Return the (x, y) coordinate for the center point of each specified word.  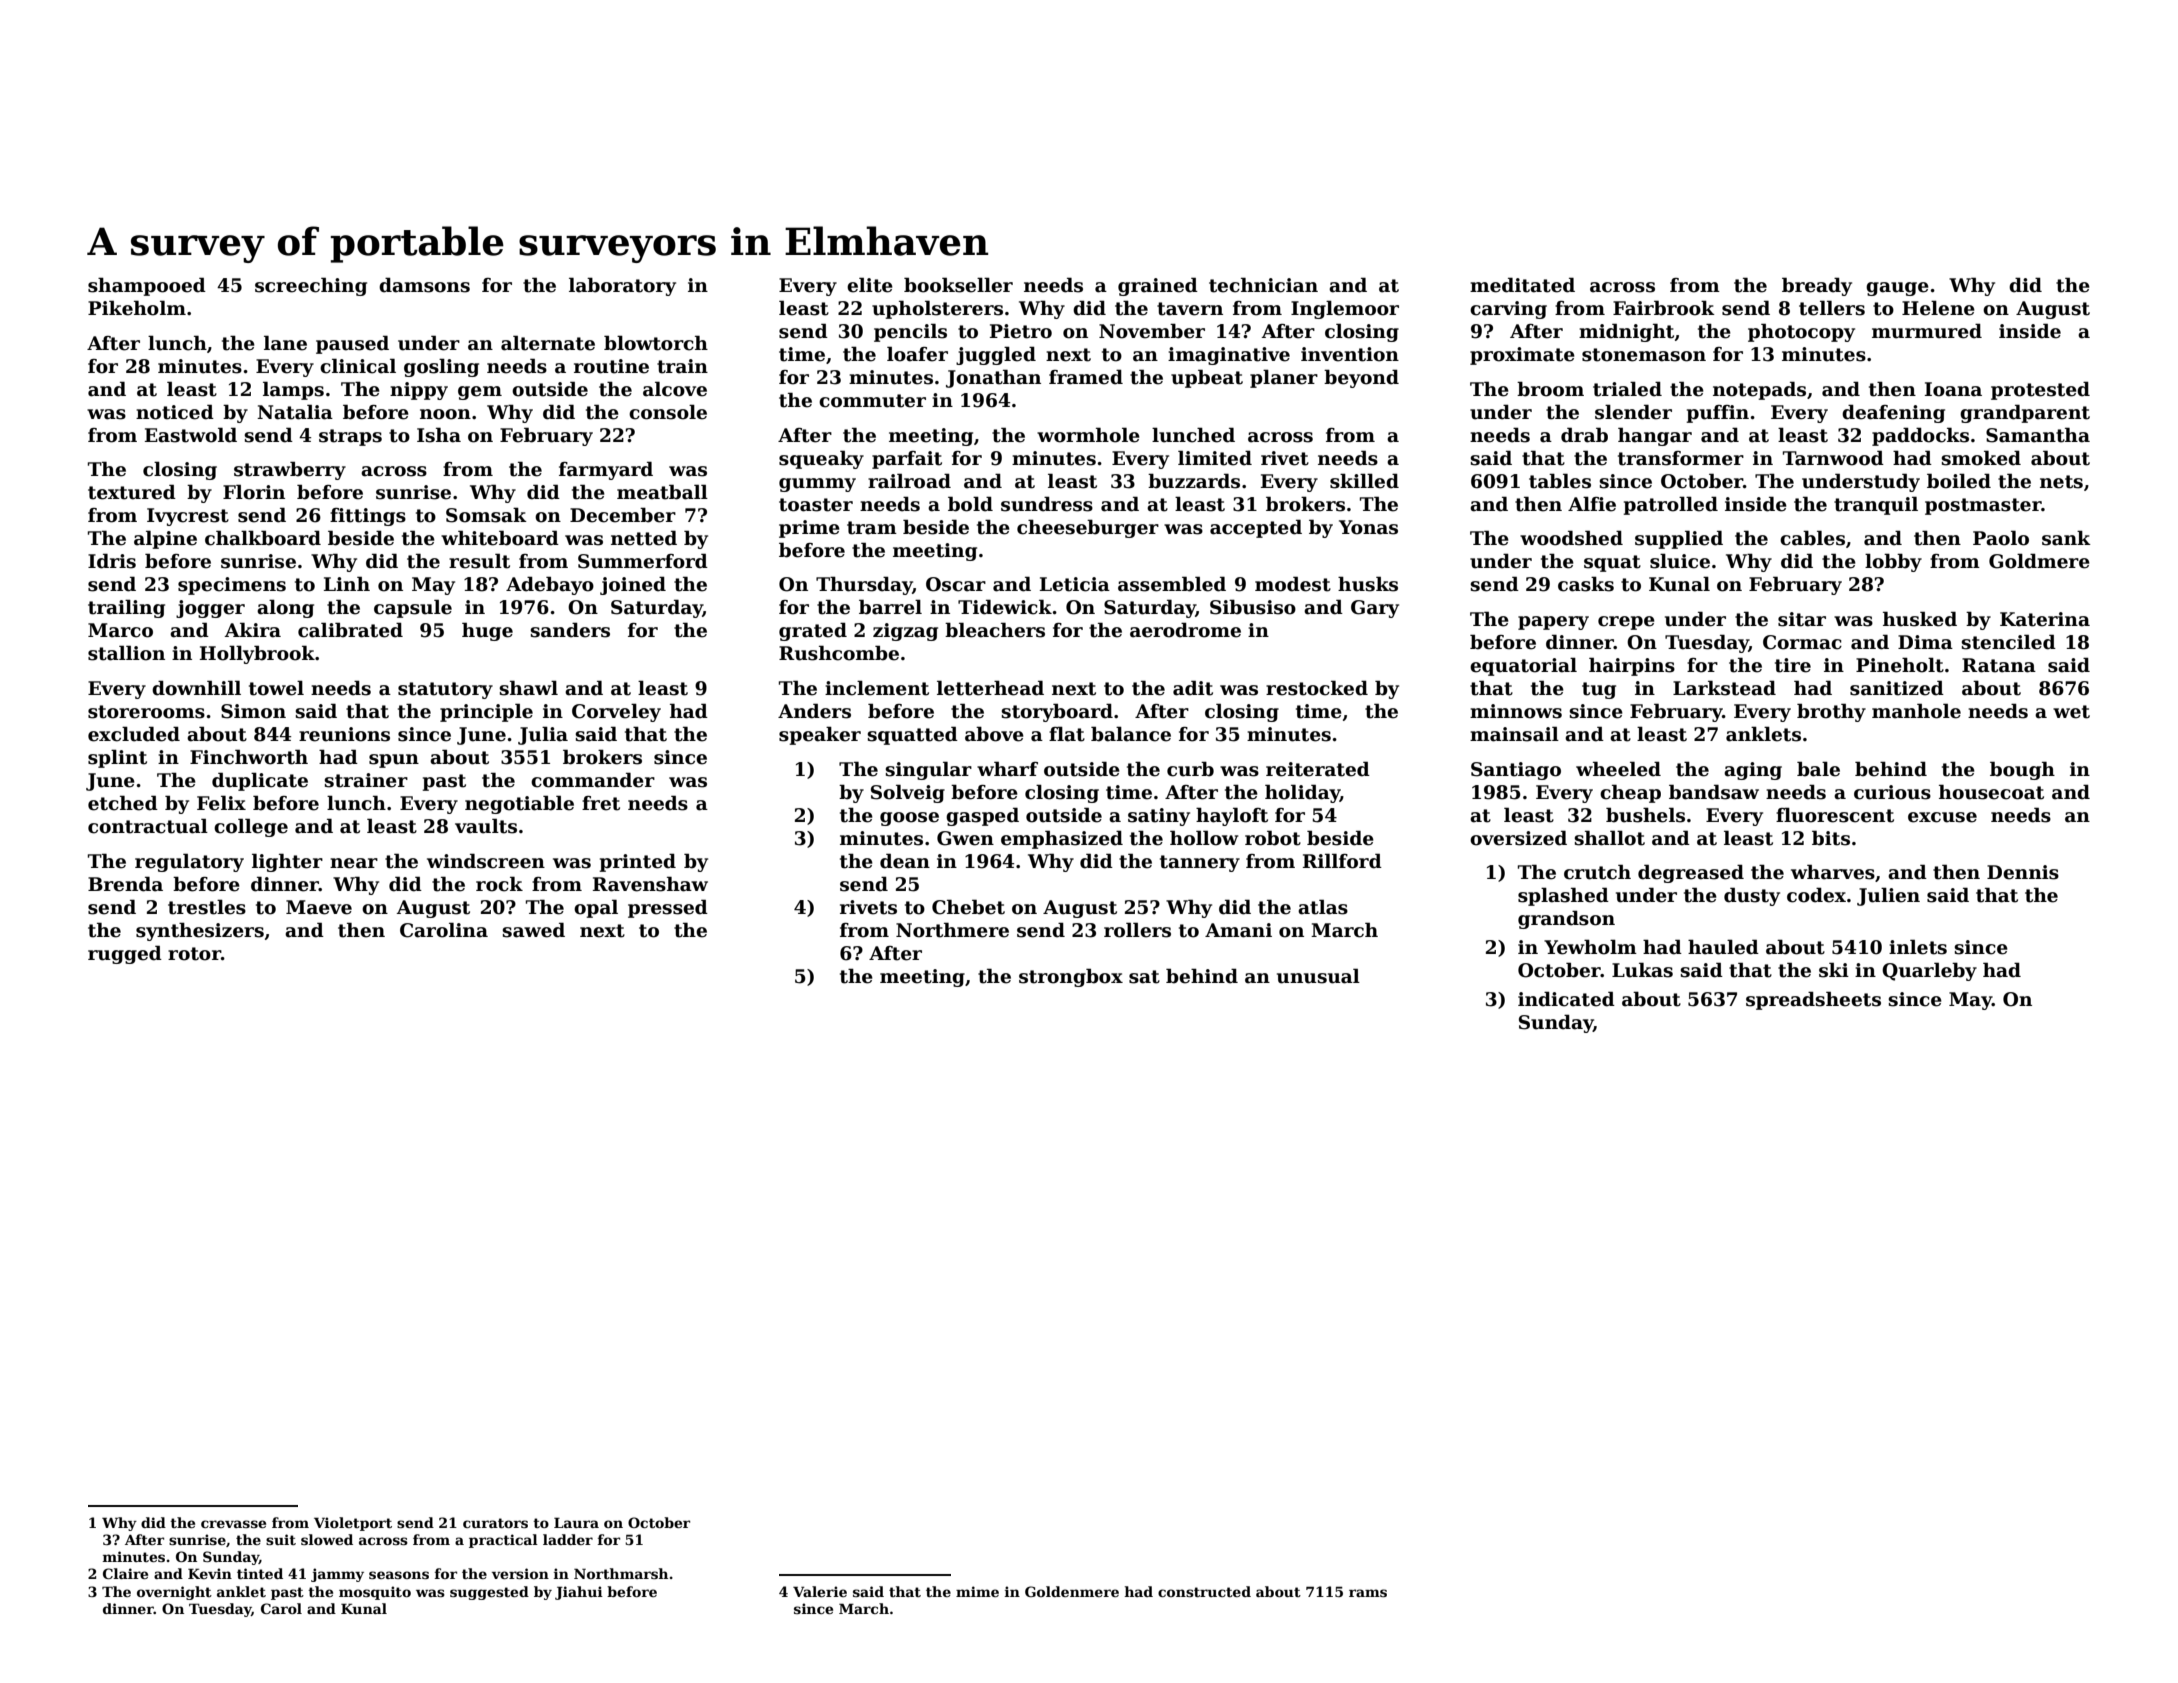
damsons (424, 285)
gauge (1897, 289)
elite (870, 285)
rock (499, 884)
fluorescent (1835, 815)
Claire (125, 1573)
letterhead (990, 688)
